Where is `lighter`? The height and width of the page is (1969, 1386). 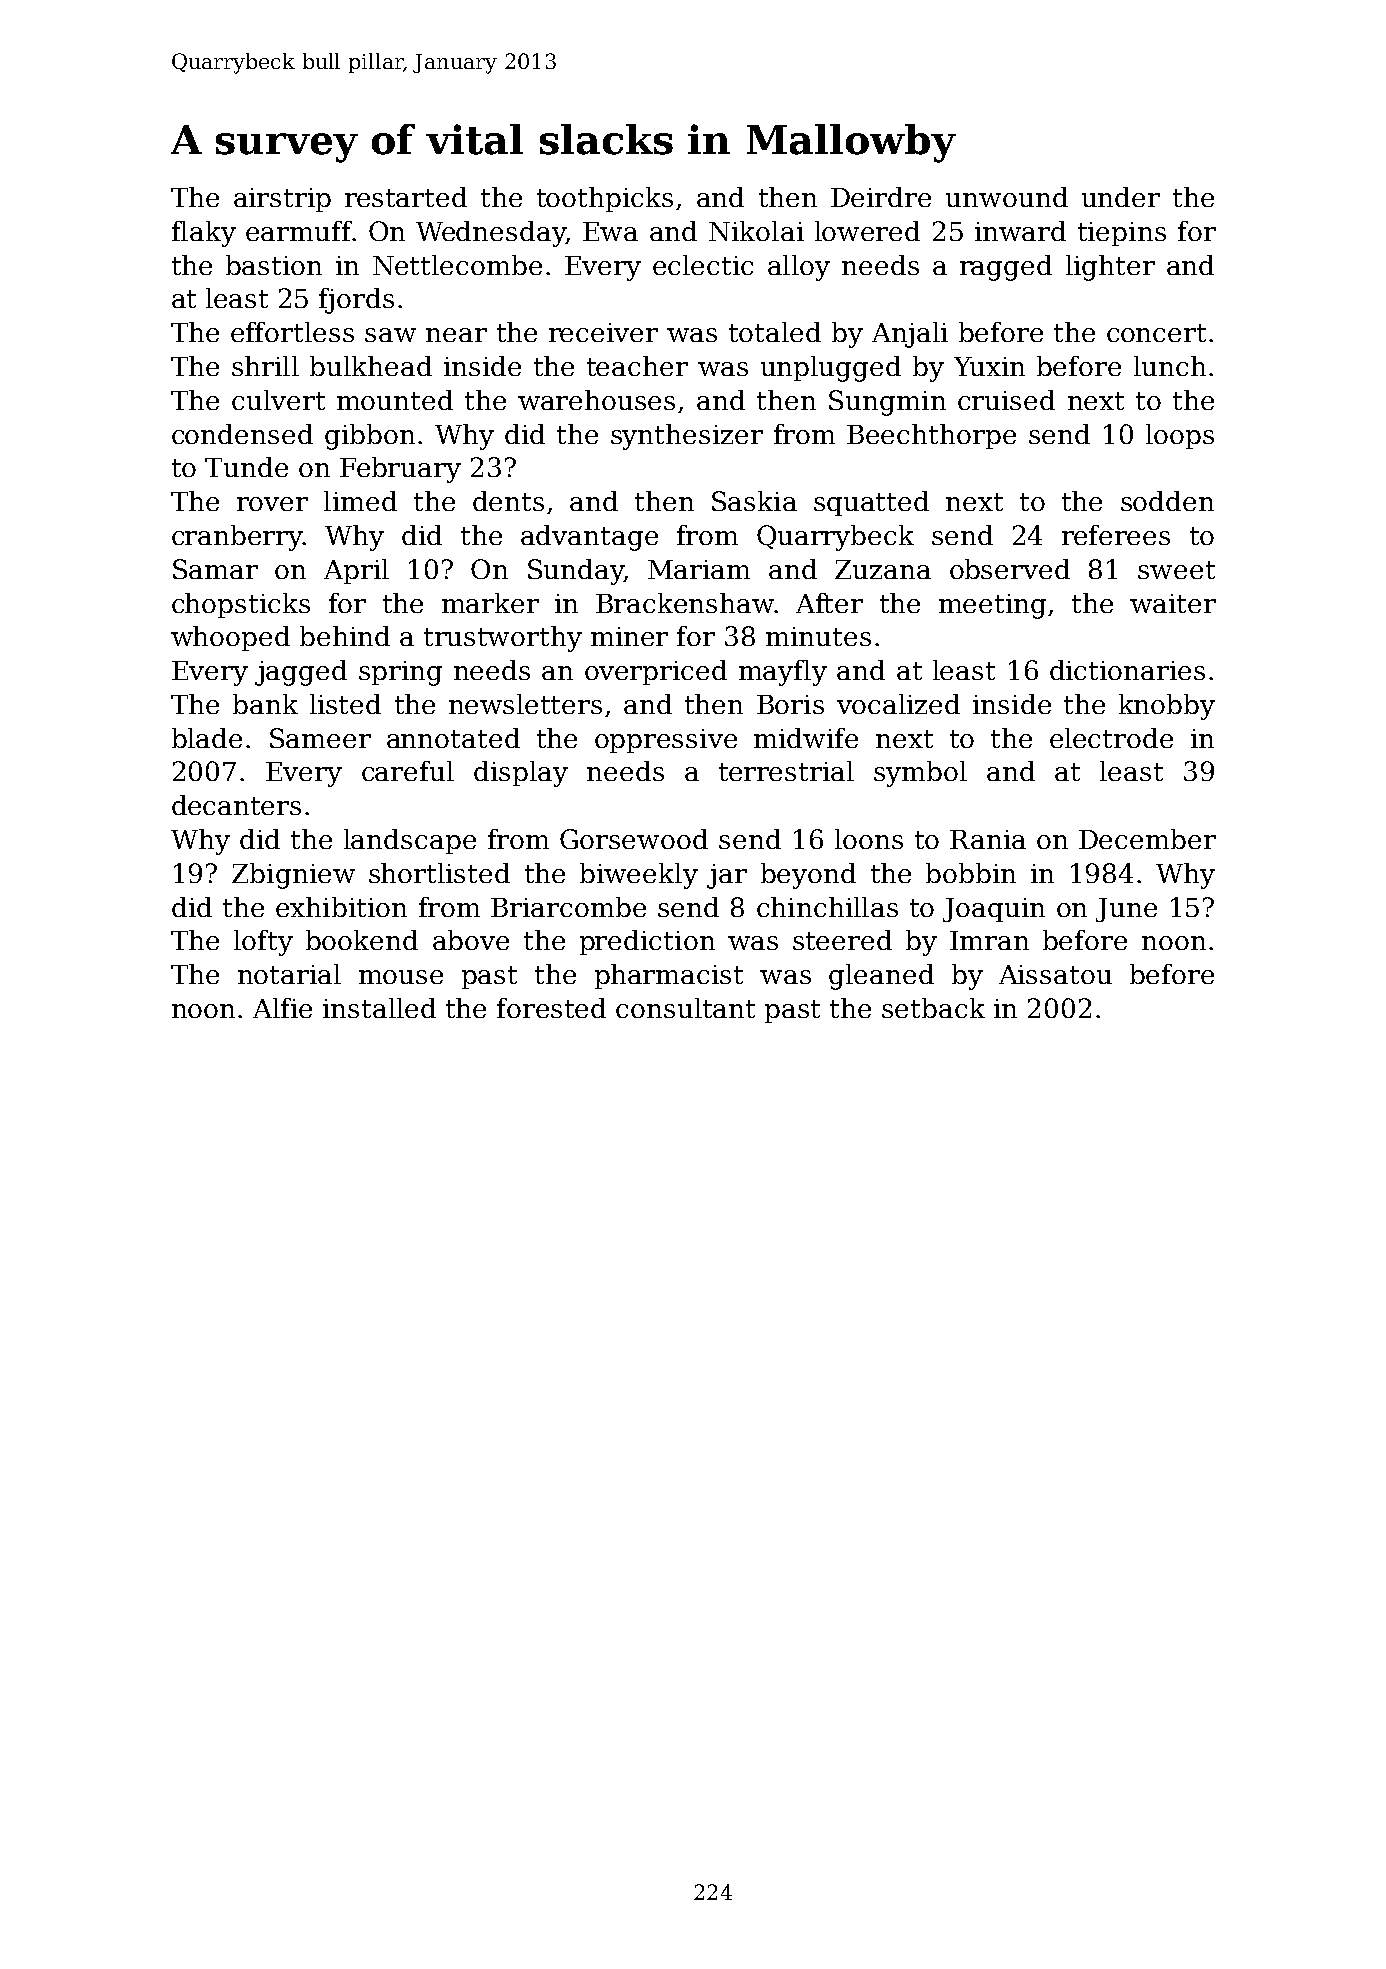 lighter is located at coordinates (1110, 268).
